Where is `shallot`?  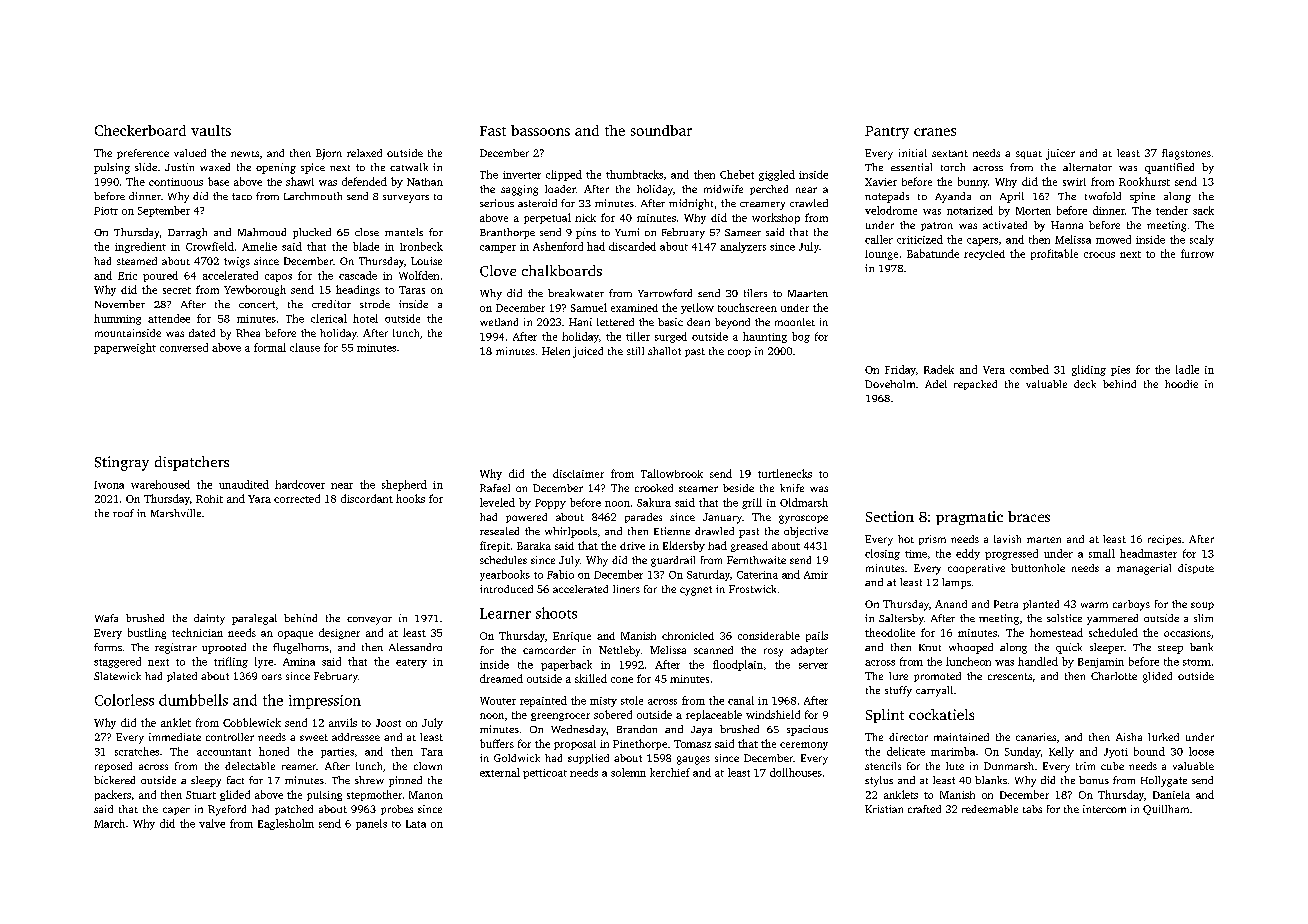
shallot is located at coordinates (664, 351).
